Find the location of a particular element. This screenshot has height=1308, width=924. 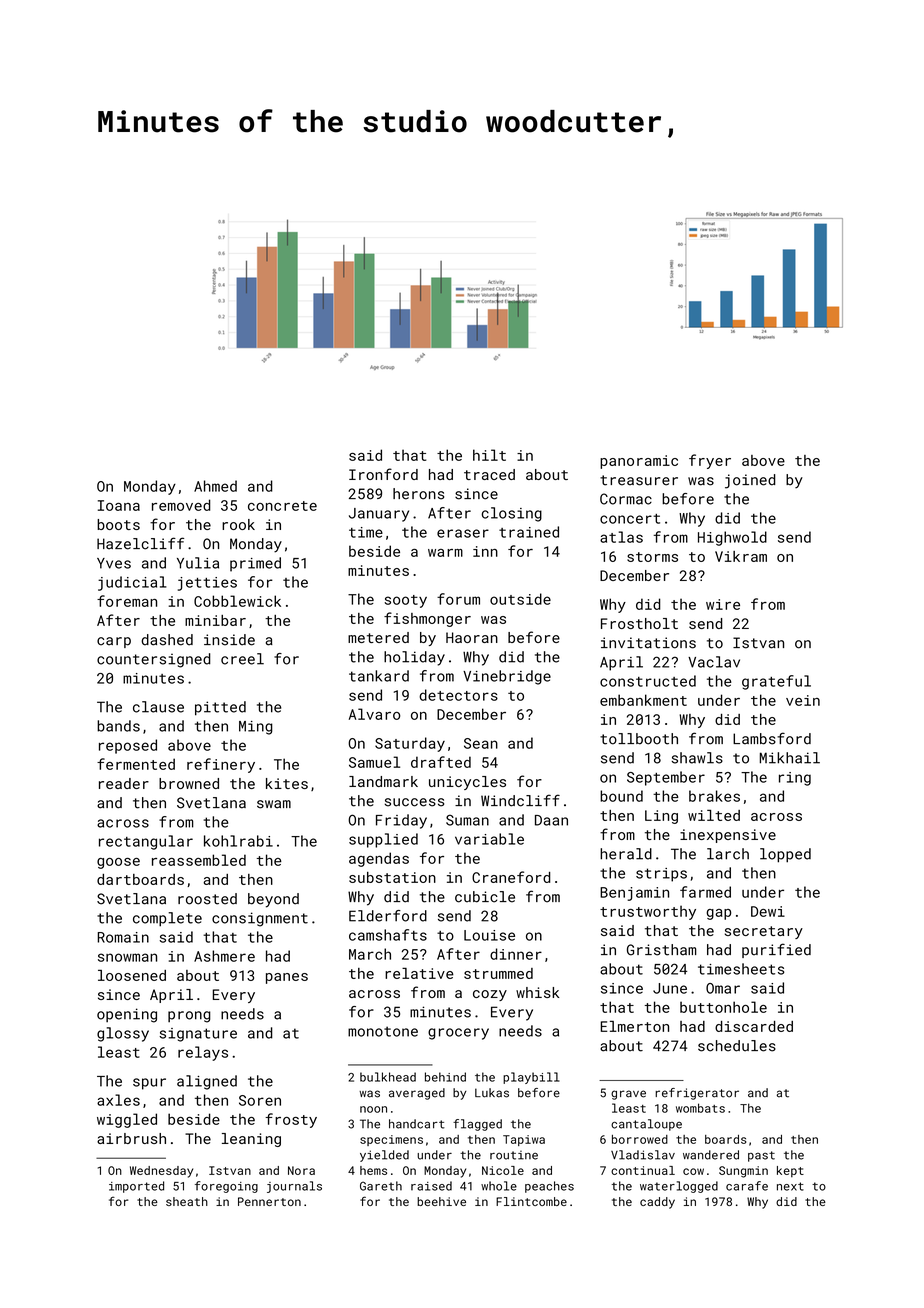

Ironford is located at coordinates (383, 474).
